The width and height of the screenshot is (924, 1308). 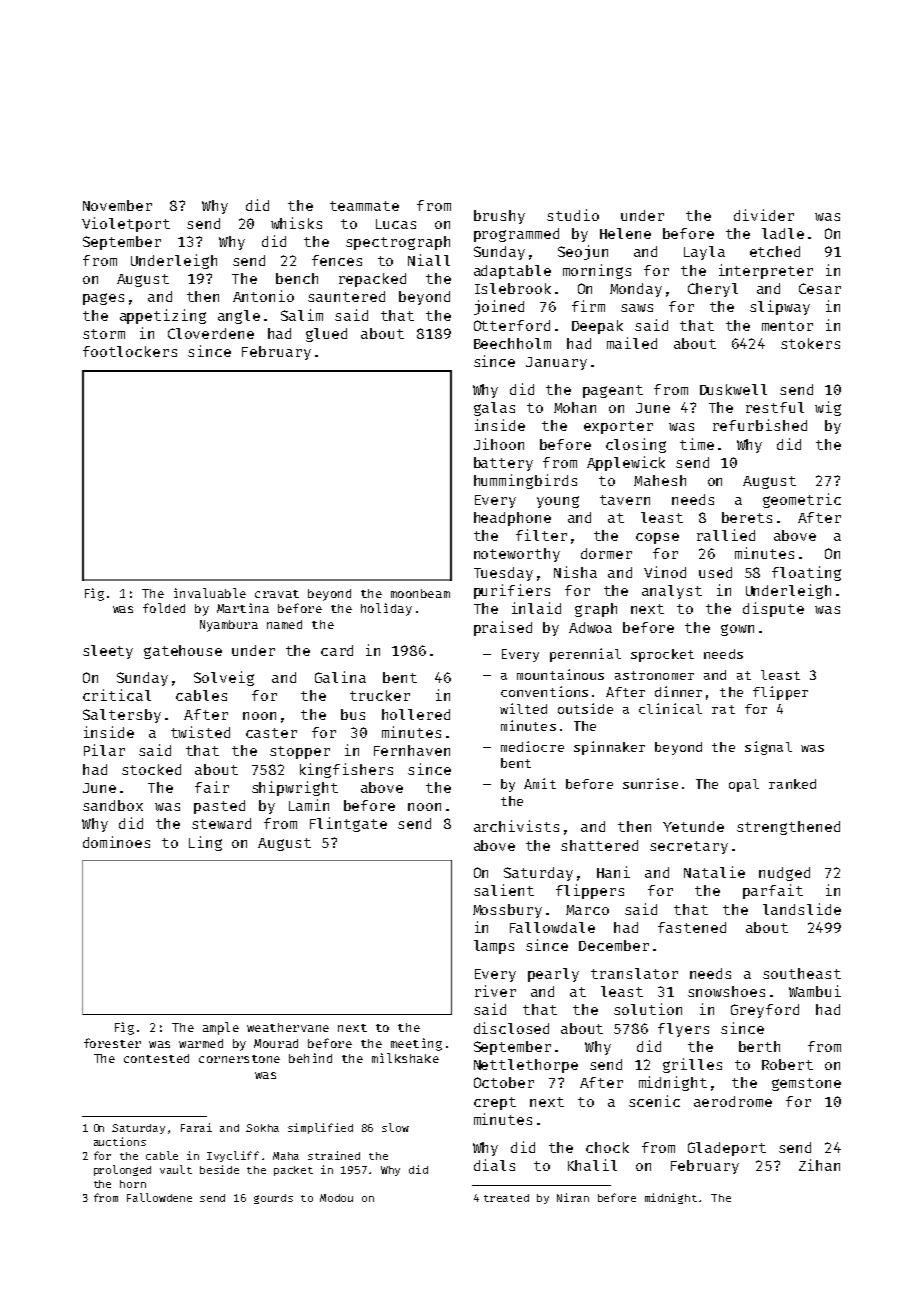 I want to click on Ling, so click(x=205, y=843).
